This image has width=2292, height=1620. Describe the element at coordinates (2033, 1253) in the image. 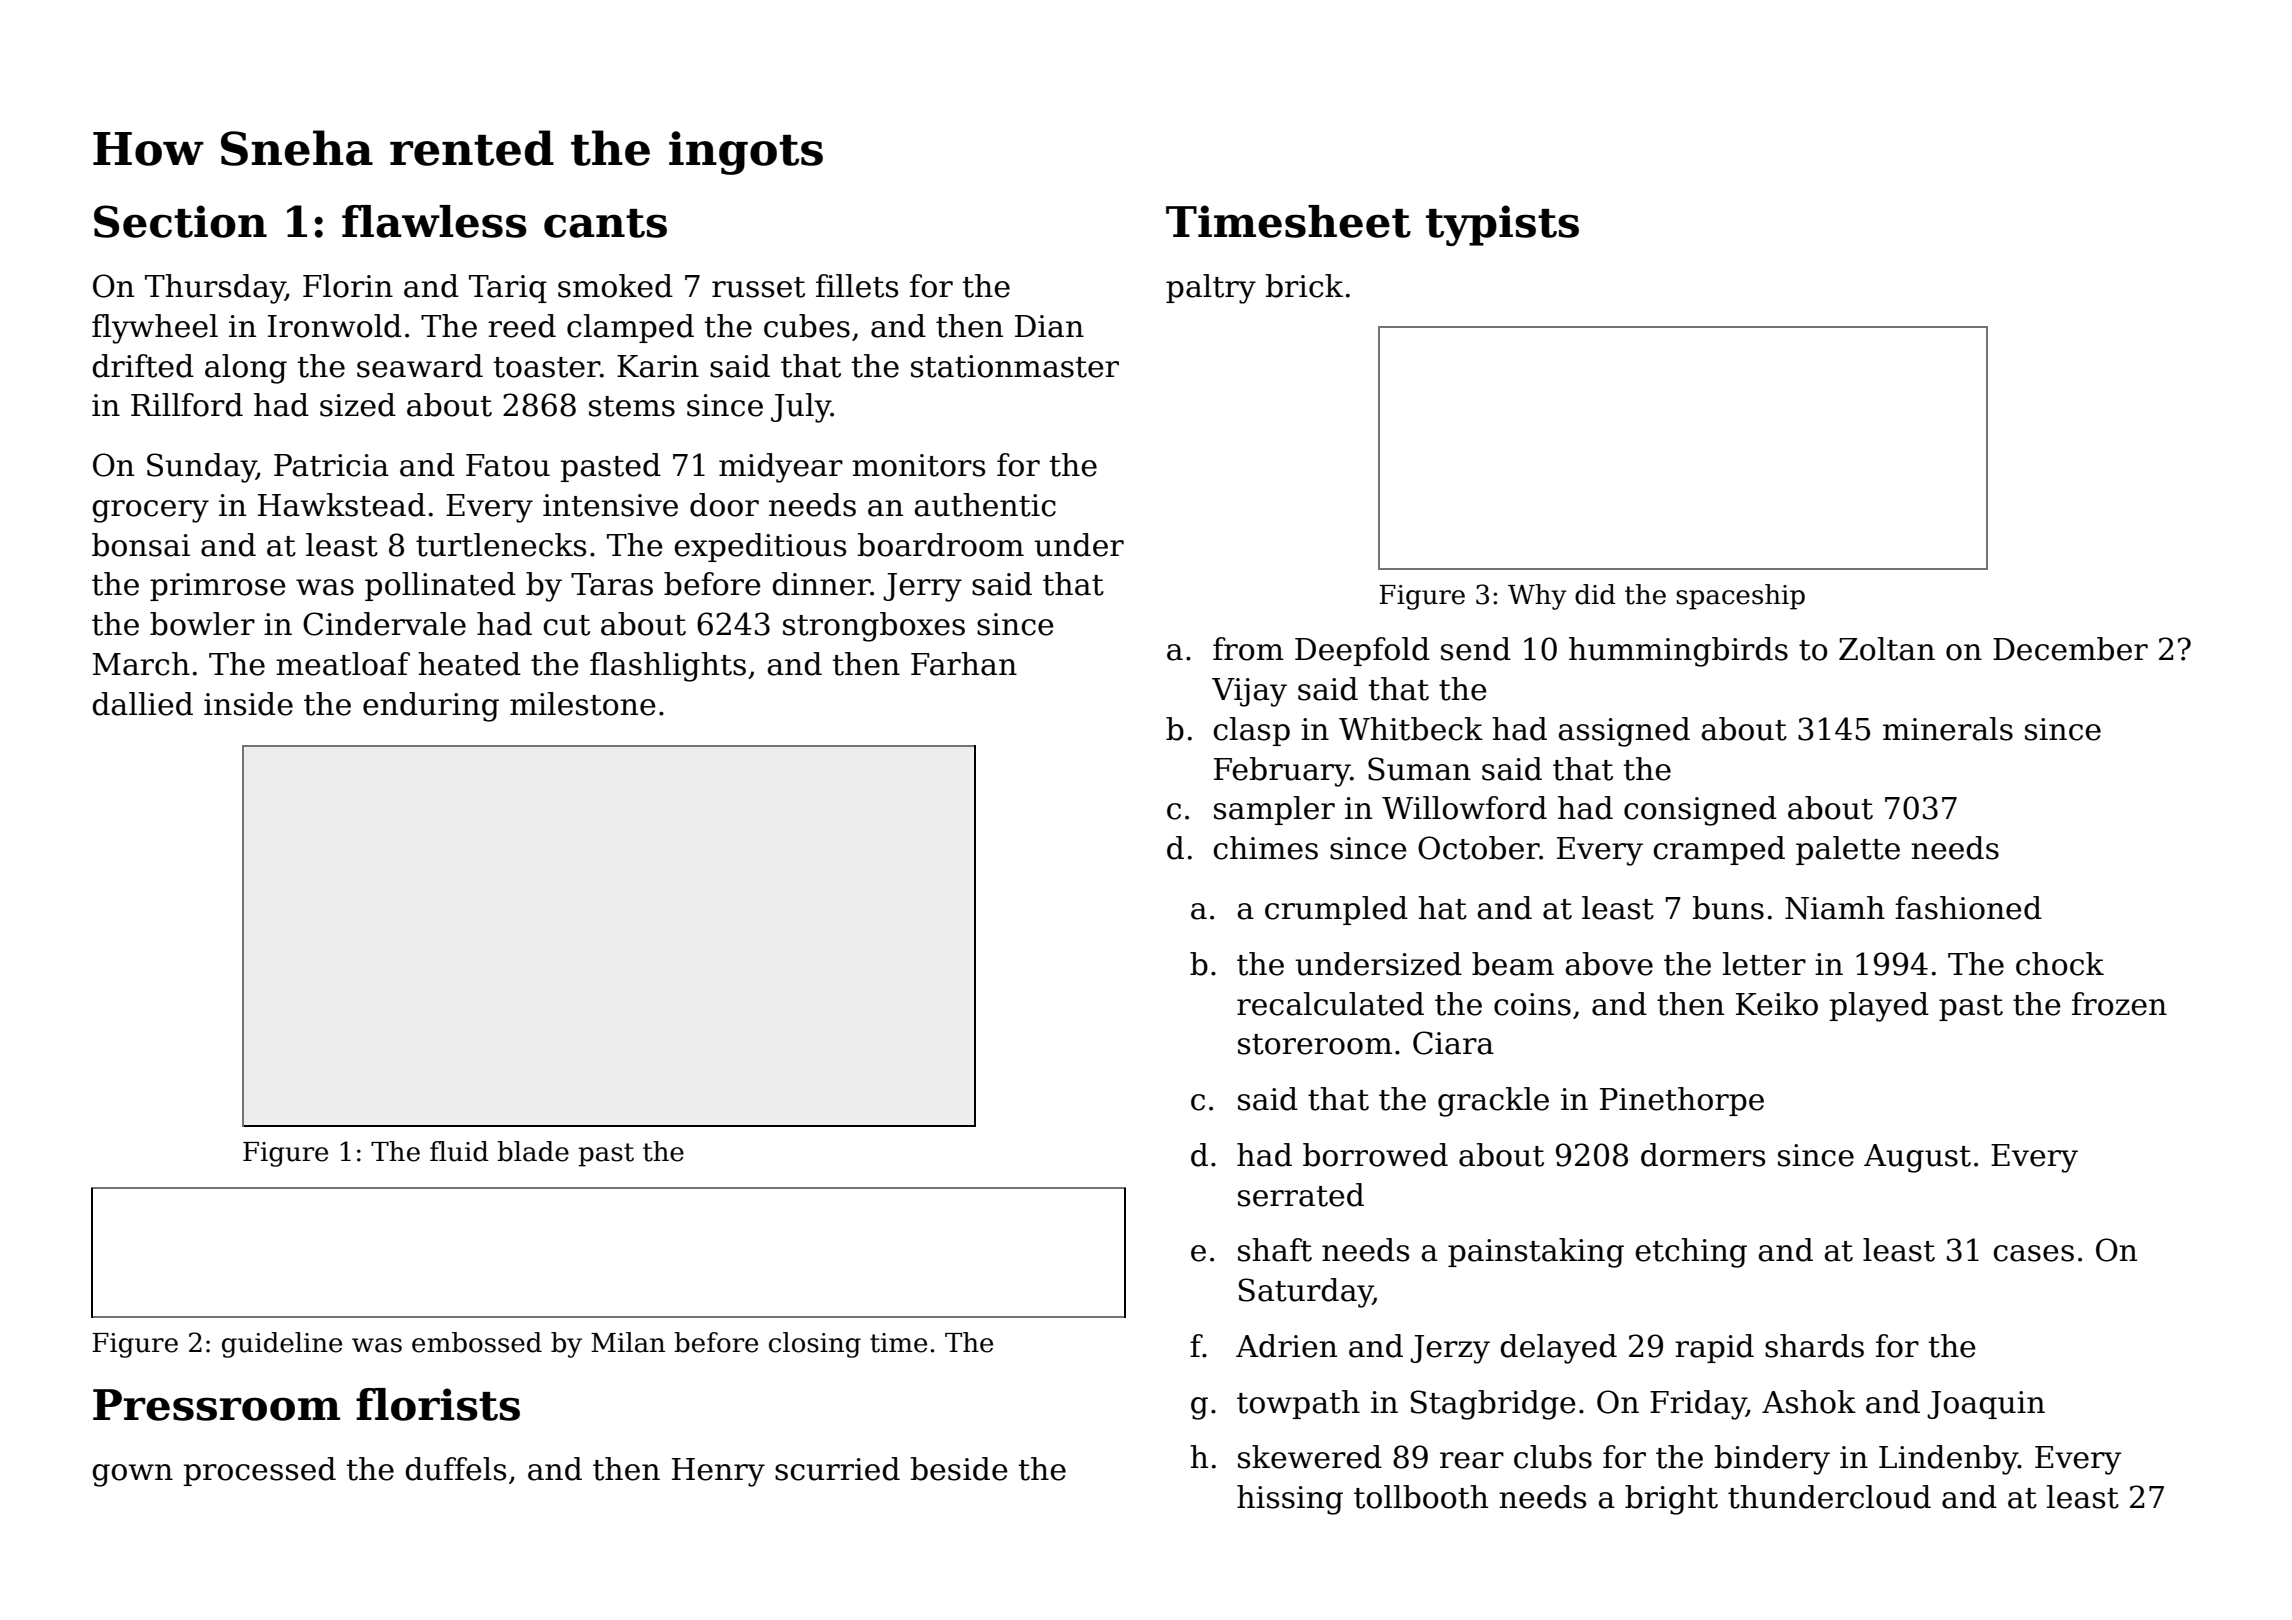

I see `cases` at that location.
